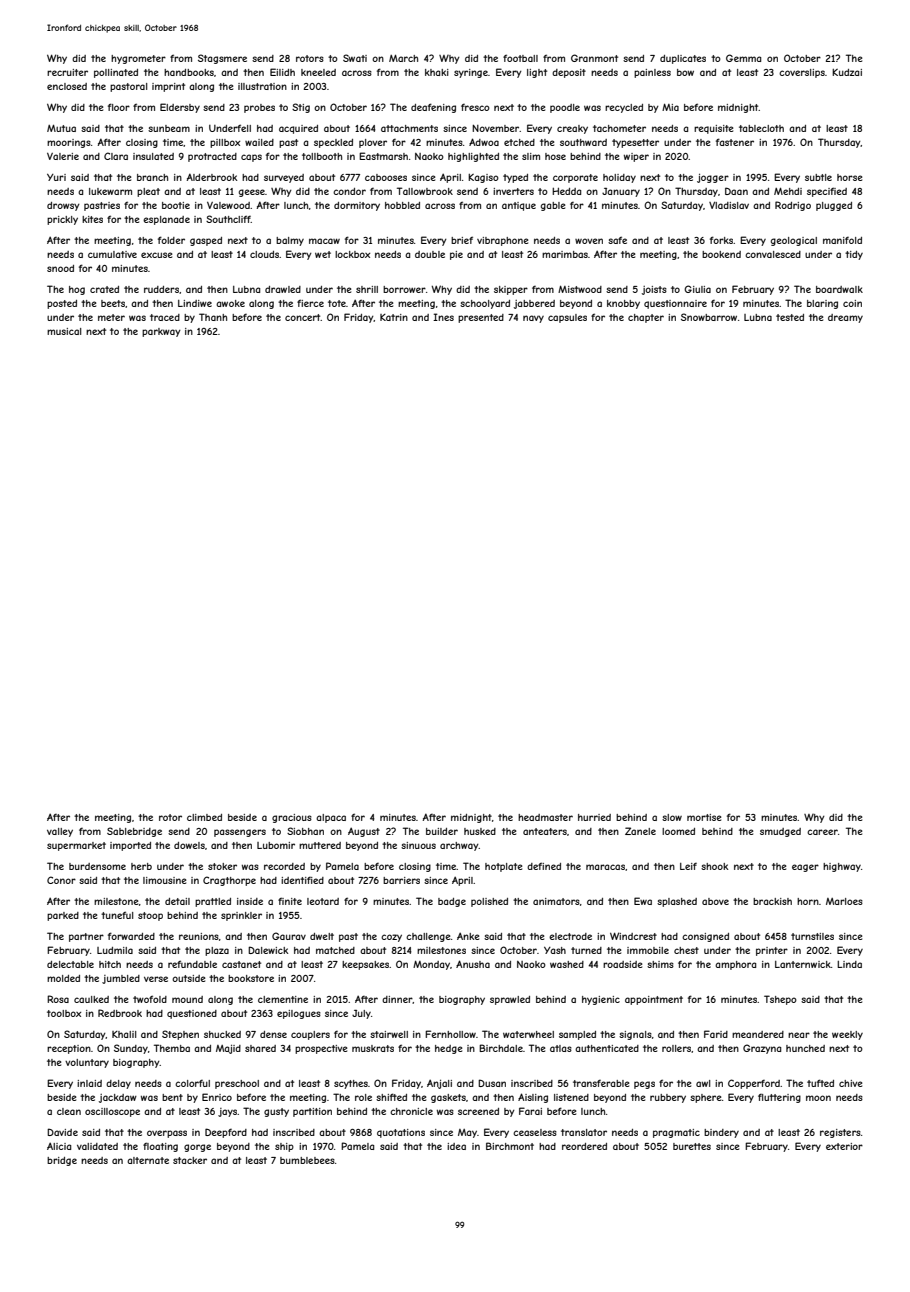  What do you see at coordinates (60, 832) in the screenshot?
I see `valley` at bounding box center [60, 832].
